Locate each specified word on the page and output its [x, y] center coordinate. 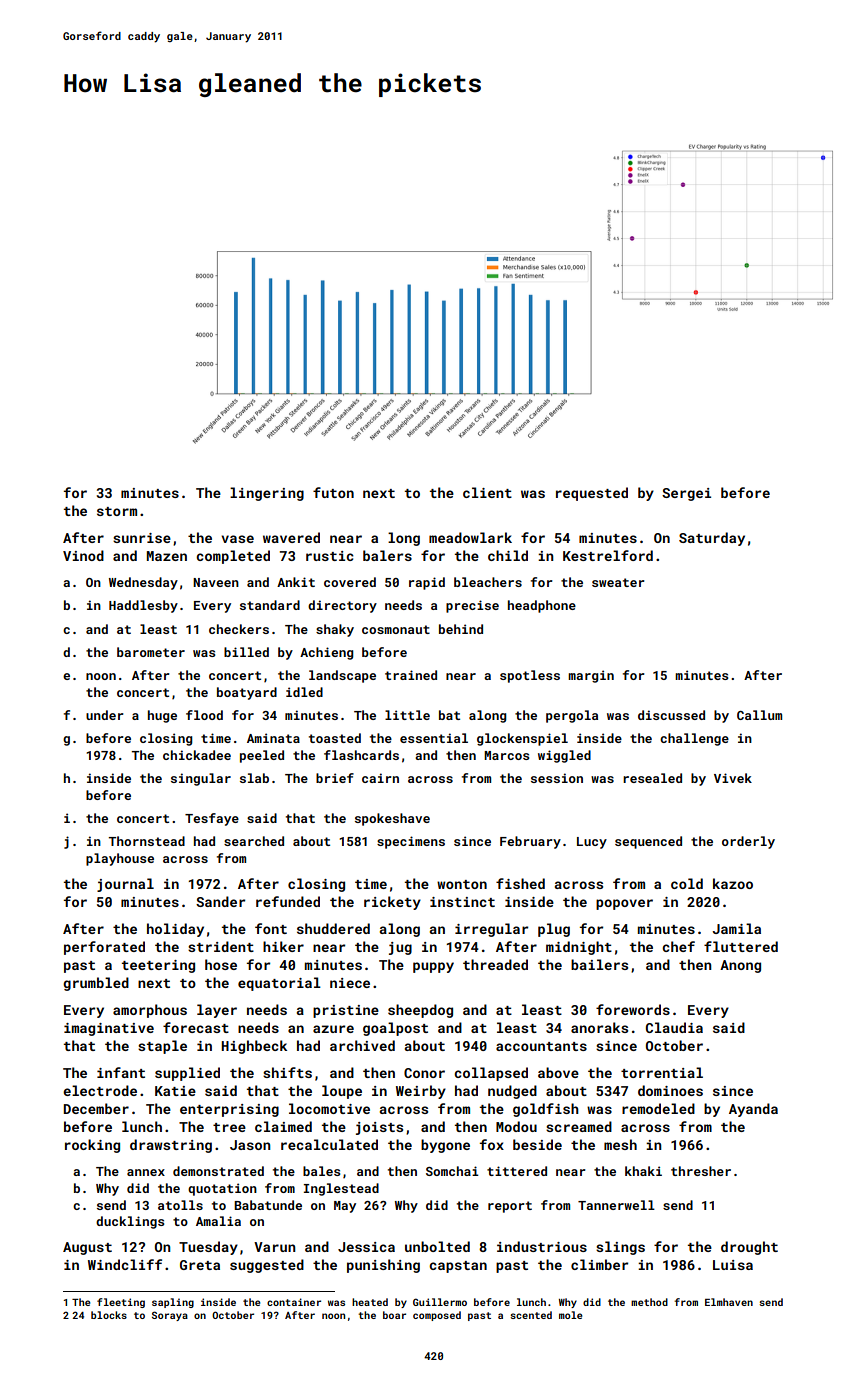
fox [492, 1144]
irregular [491, 930]
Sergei [686, 494]
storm [117, 511]
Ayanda [753, 1110]
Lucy [592, 843]
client [487, 492]
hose [221, 964]
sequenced [648, 842]
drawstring [171, 1146]
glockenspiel [522, 739]
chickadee [197, 755]
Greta [200, 1265]
